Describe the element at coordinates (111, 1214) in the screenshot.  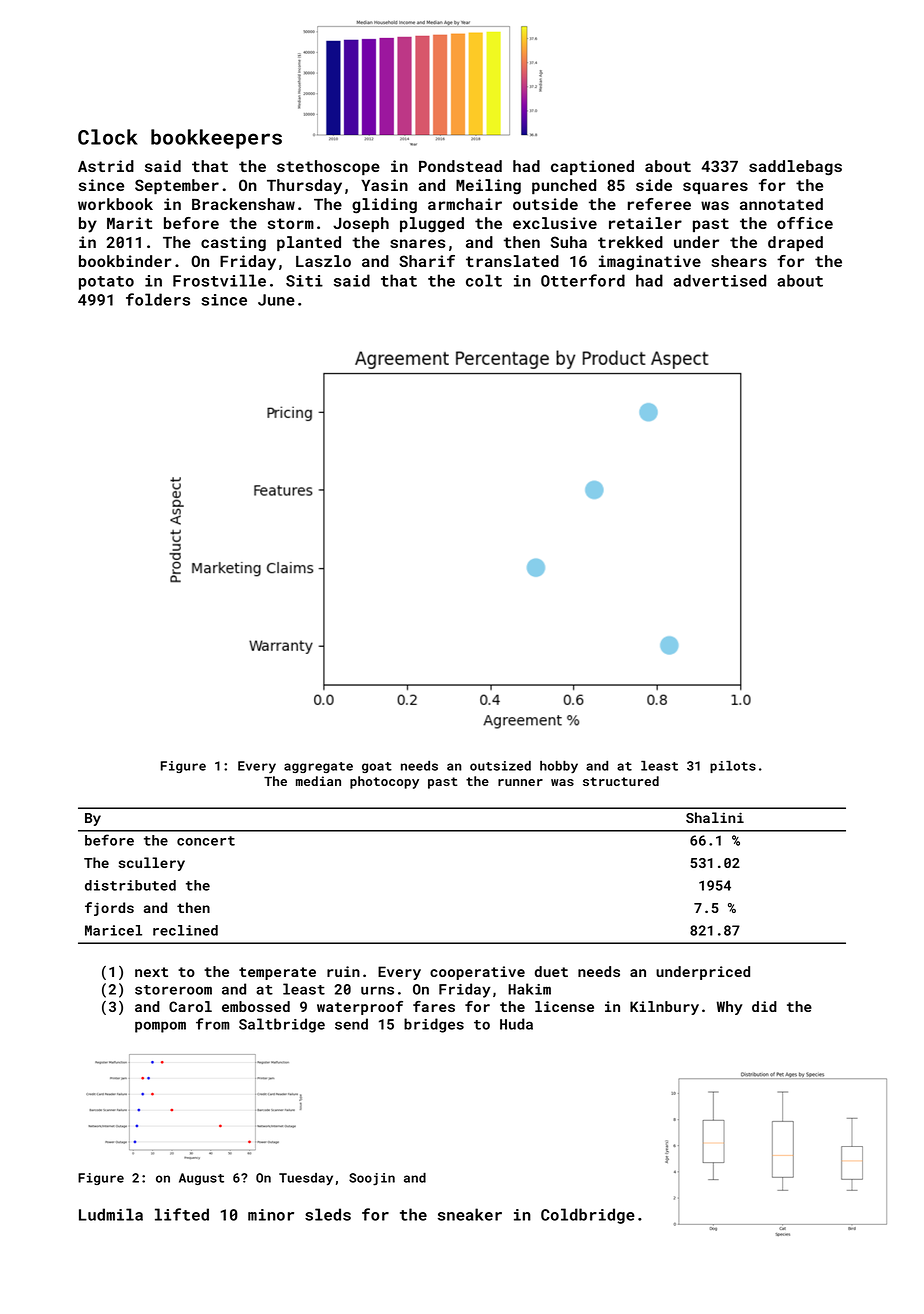
I see `Ludmila` at that location.
